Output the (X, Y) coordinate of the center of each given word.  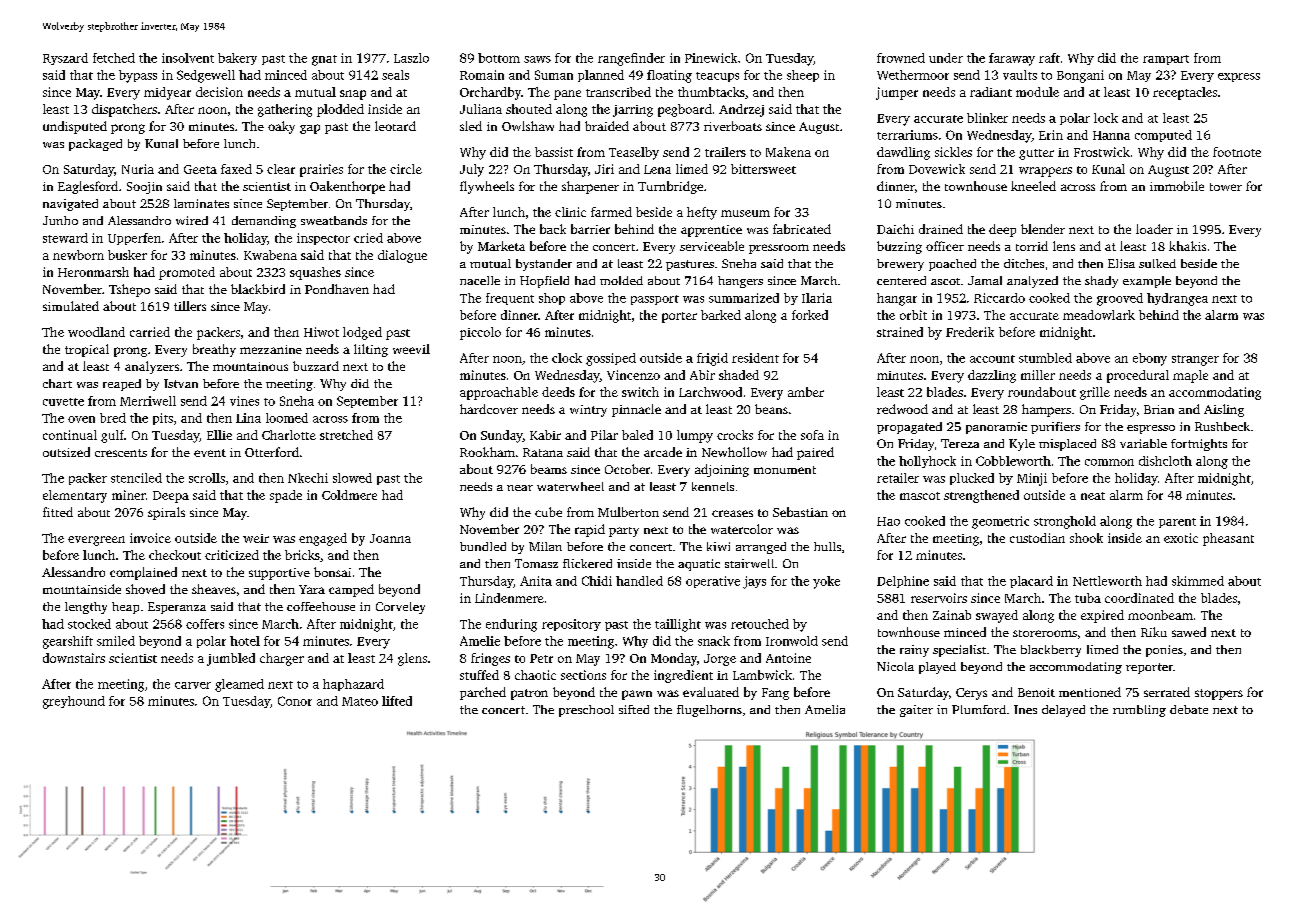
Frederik (970, 332)
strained (900, 332)
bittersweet (763, 169)
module (1037, 92)
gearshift (68, 642)
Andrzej (741, 110)
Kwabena (270, 255)
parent (1177, 523)
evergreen (96, 541)
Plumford (979, 709)
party (624, 532)
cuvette (63, 402)
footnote (1237, 152)
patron (529, 694)
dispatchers (124, 110)
